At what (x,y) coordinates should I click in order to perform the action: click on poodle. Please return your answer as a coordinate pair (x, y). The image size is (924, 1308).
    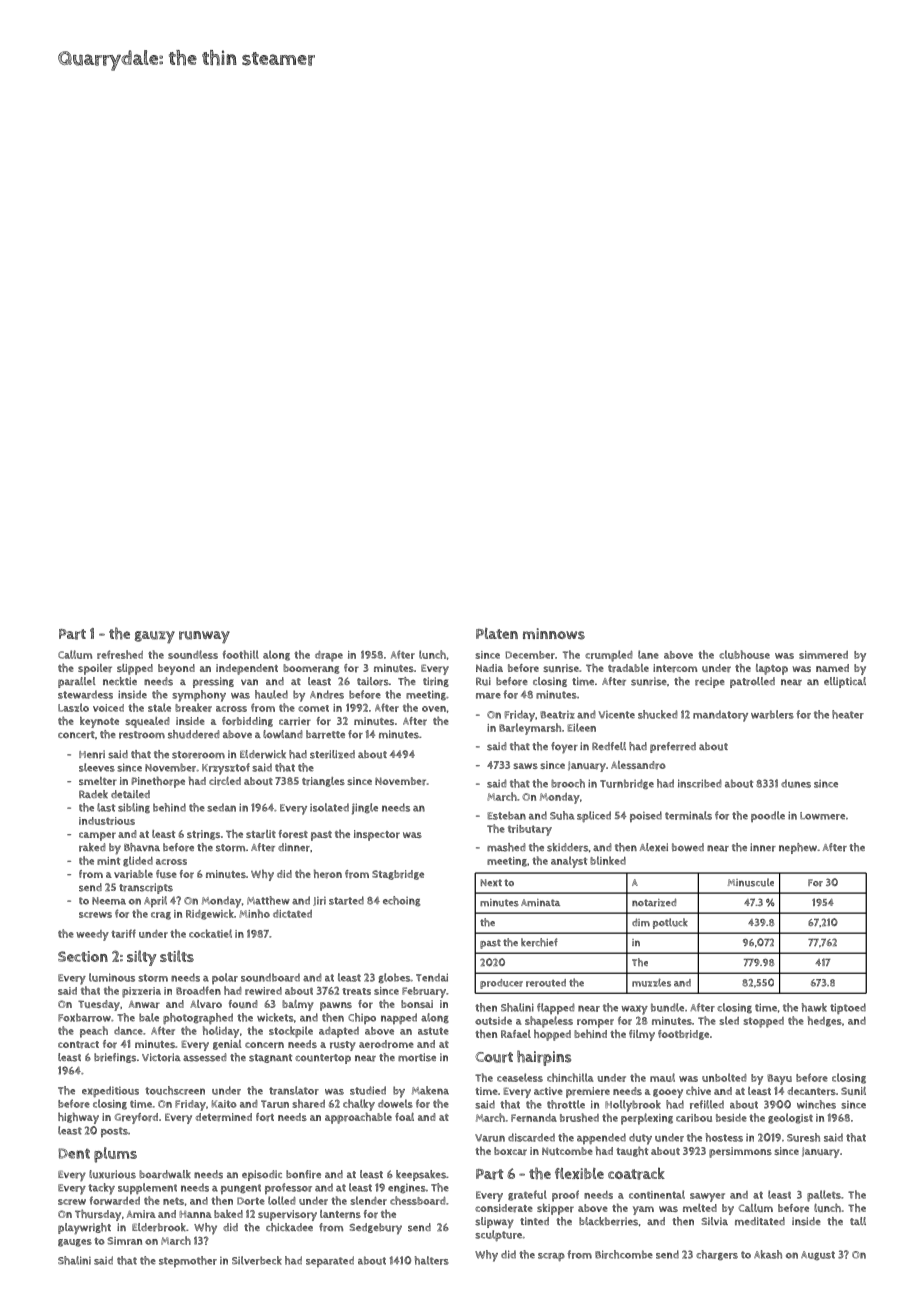
    Looking at the image, I should click on (768, 816).
